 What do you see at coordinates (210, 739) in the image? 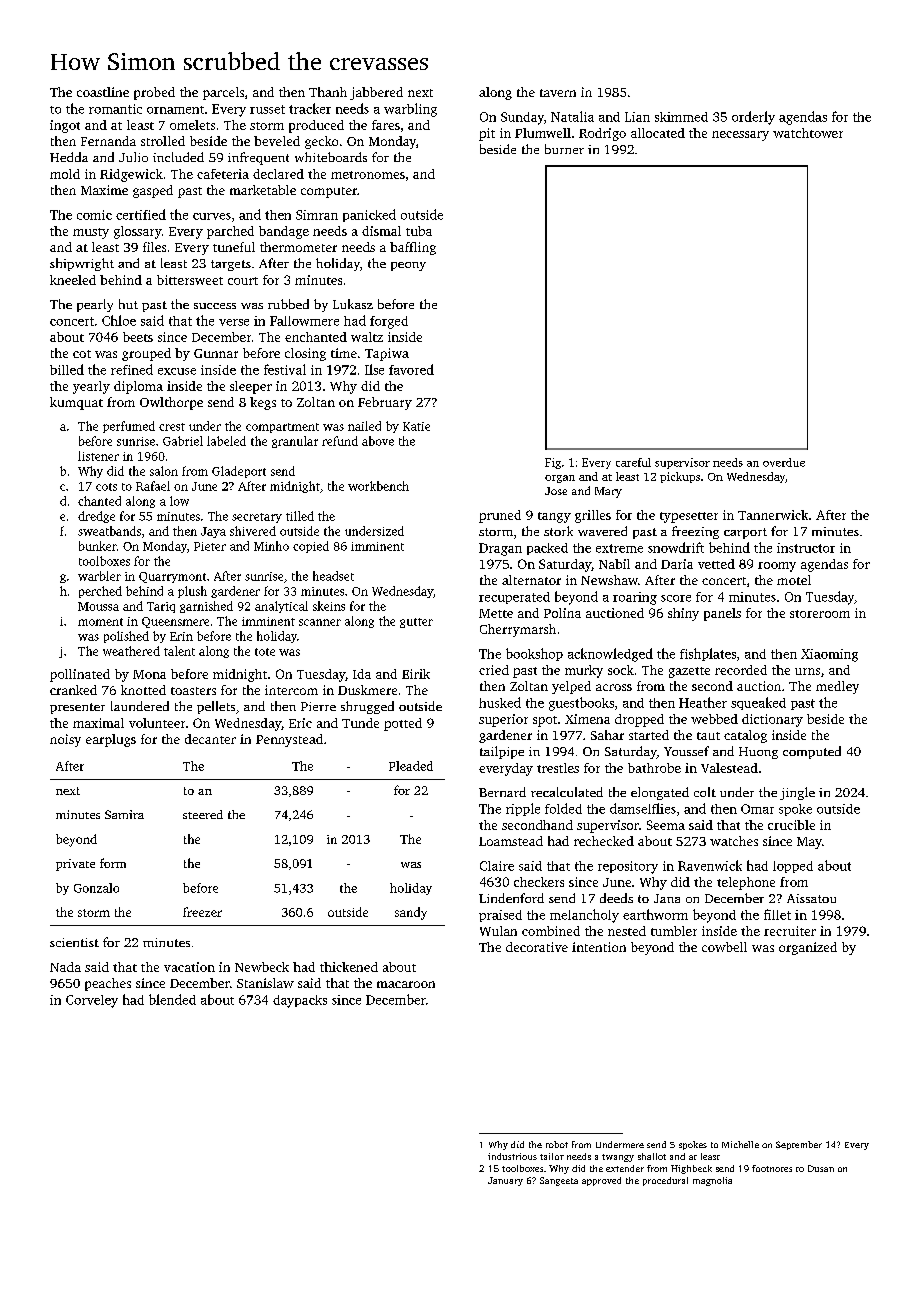
I see `decanter` at bounding box center [210, 739].
